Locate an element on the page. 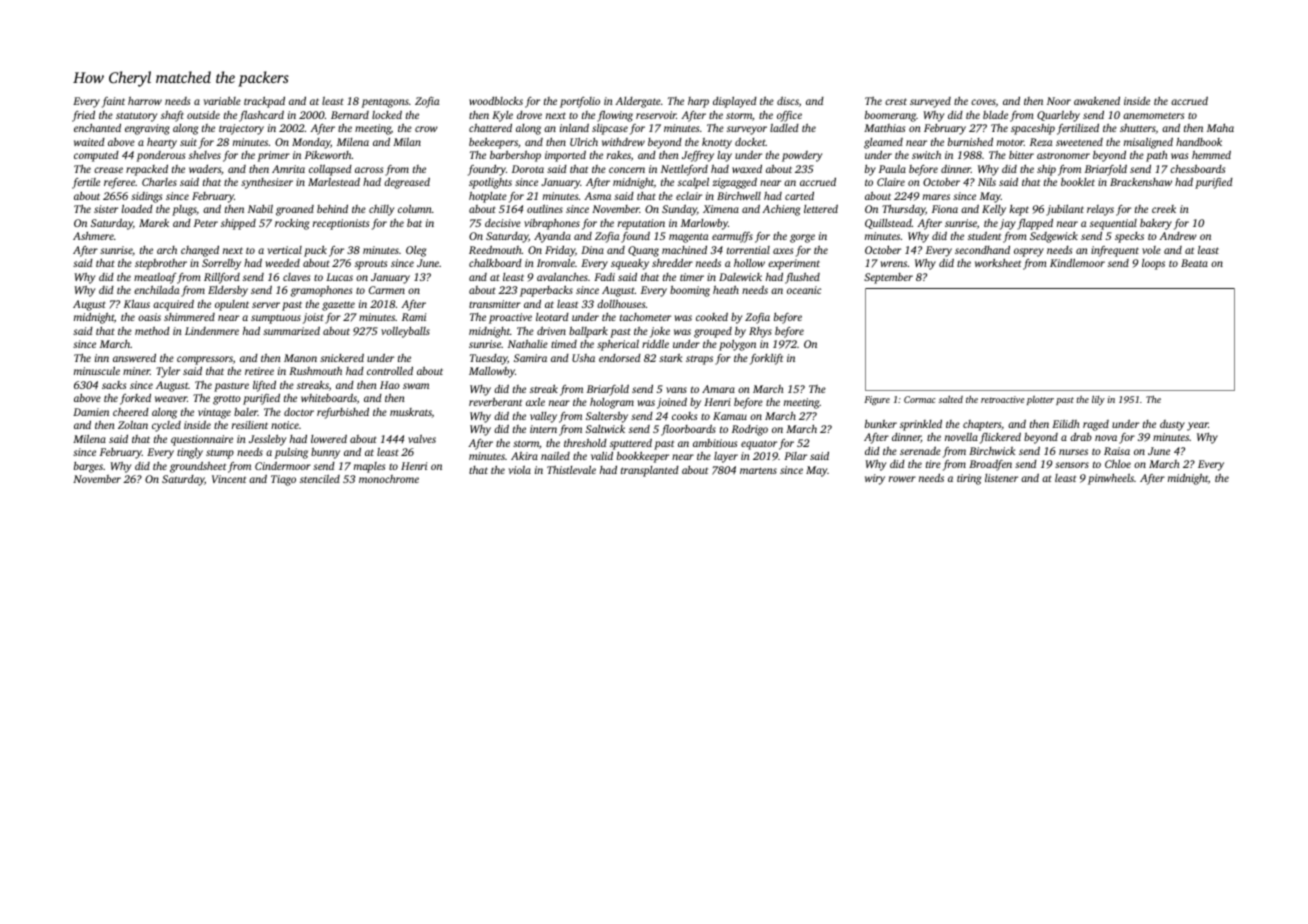 Image resolution: width=1308 pixels, height=924 pixels. grotto is located at coordinates (227, 400).
